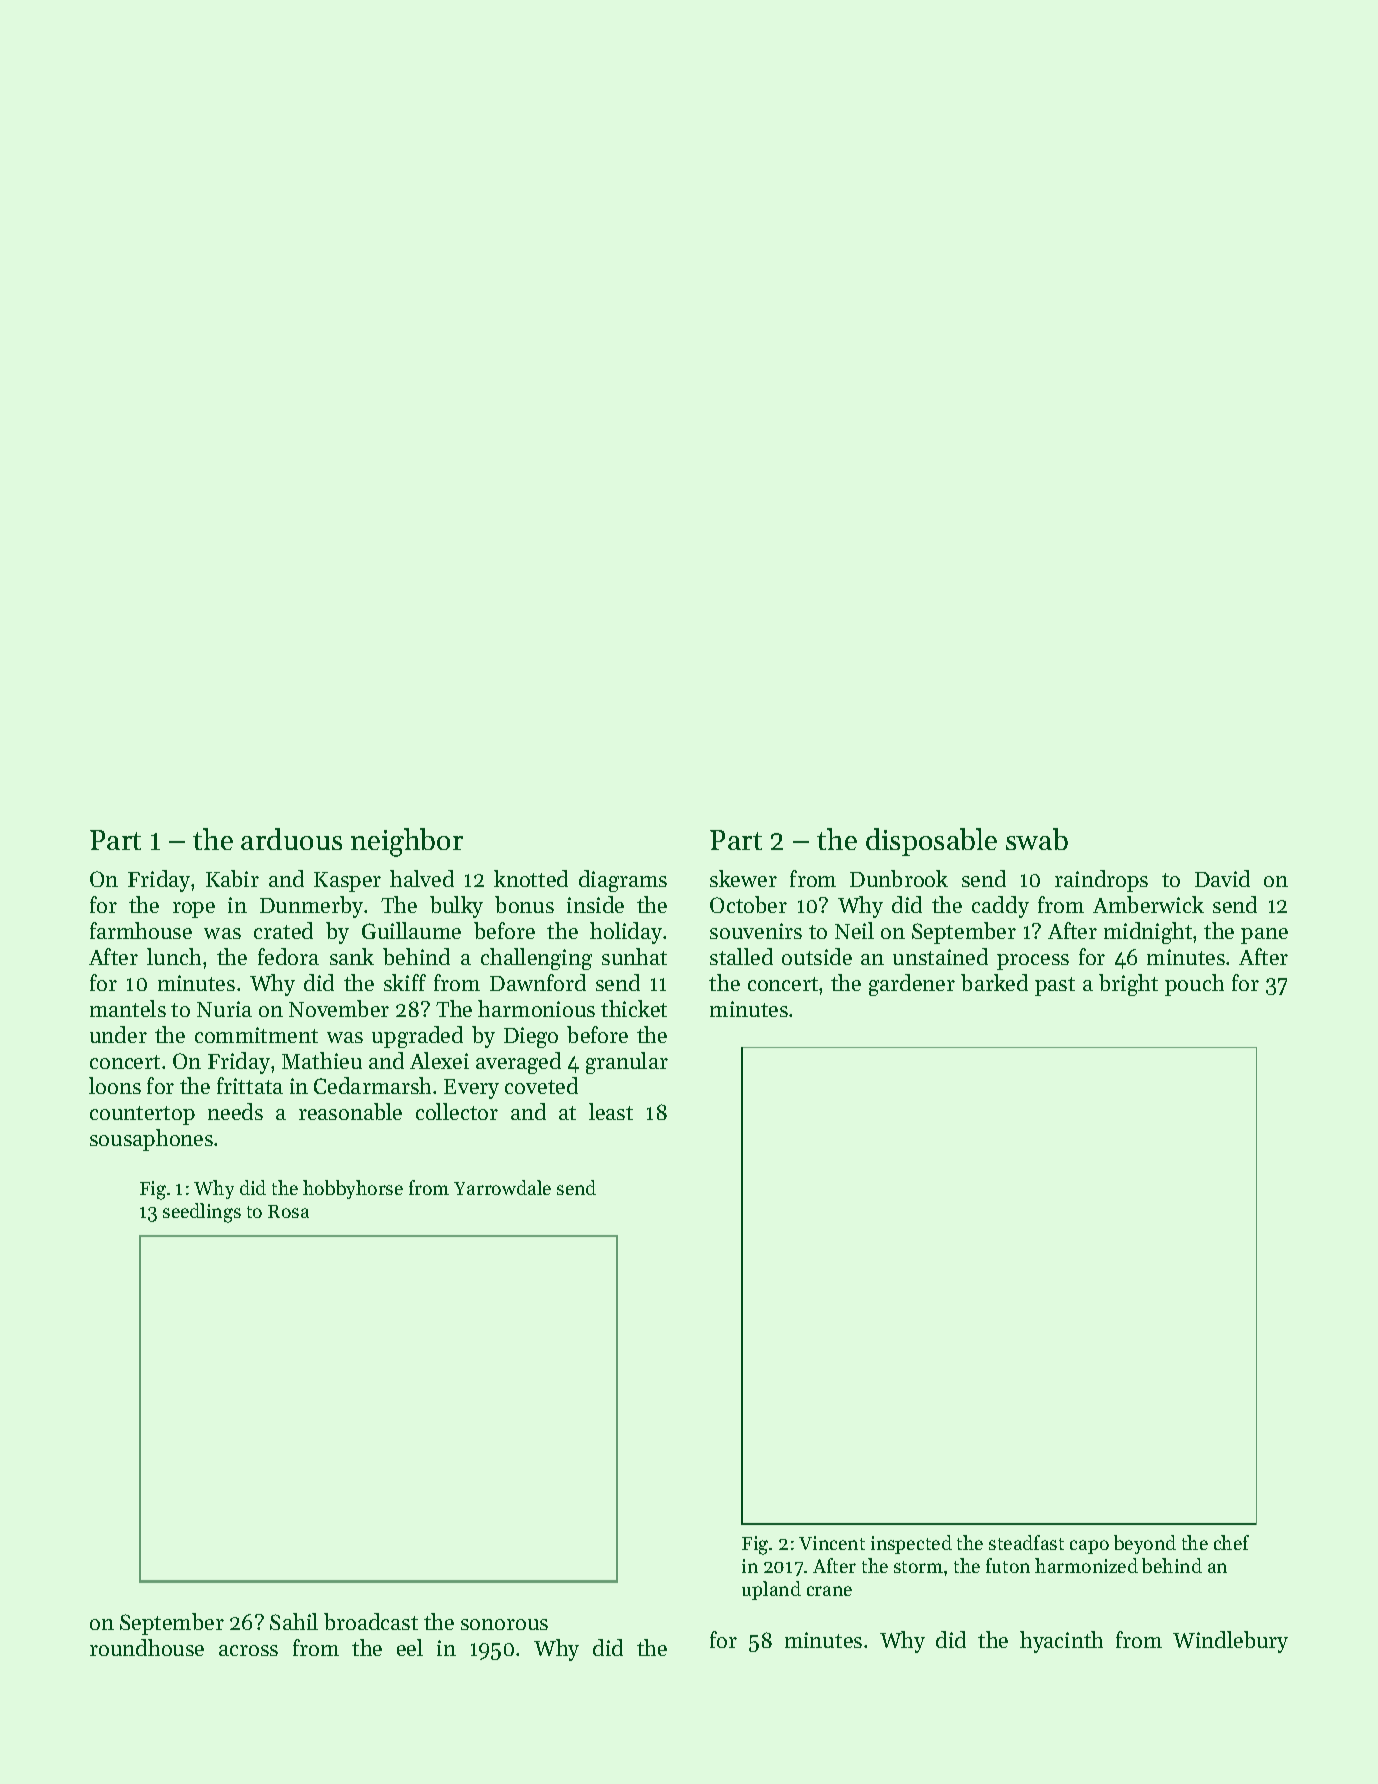 This image has height=1784, width=1378. What do you see at coordinates (536, 1008) in the image?
I see `harmonious` at bounding box center [536, 1008].
